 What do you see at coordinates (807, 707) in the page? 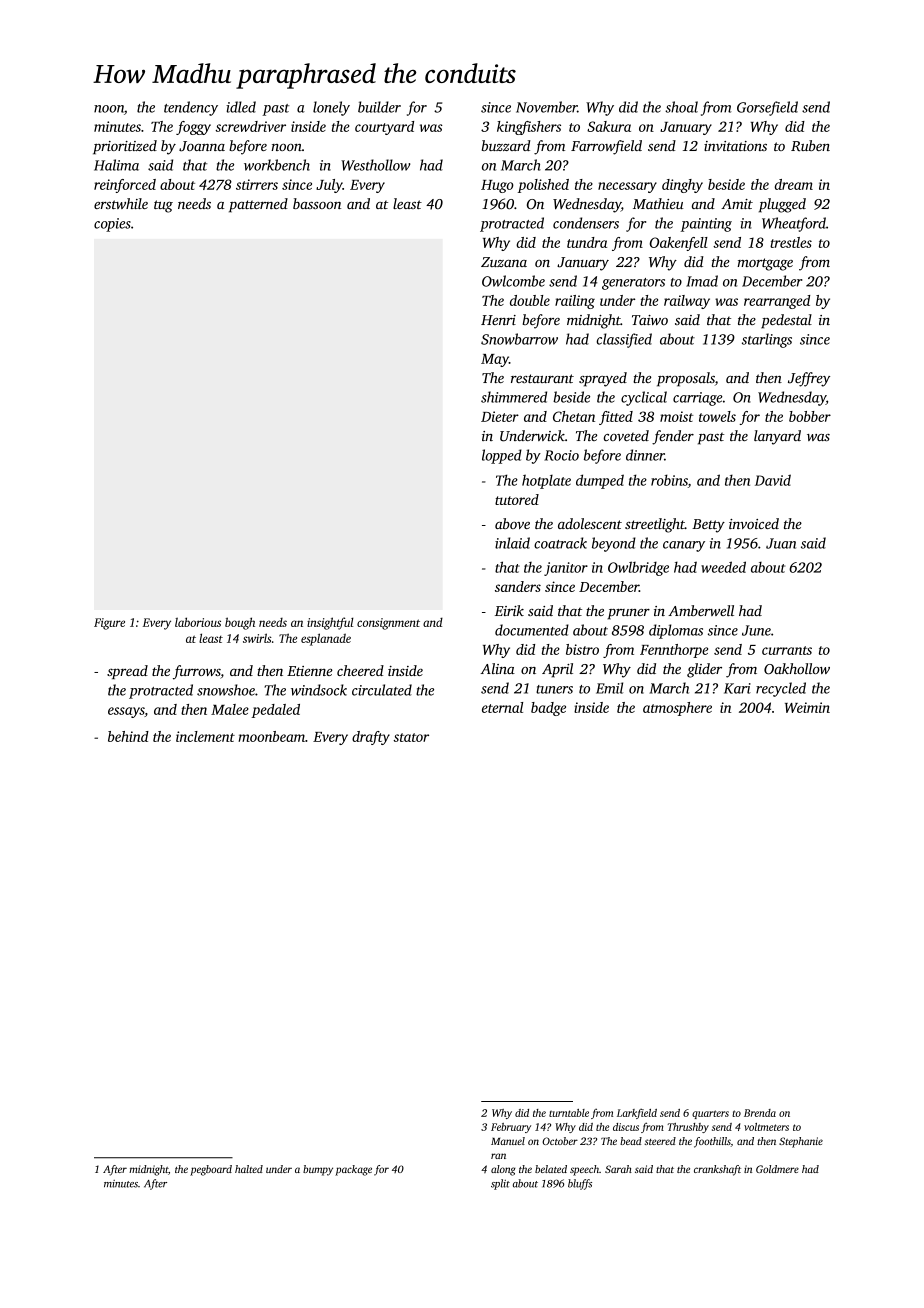
I see `Weimin` at bounding box center [807, 707].
